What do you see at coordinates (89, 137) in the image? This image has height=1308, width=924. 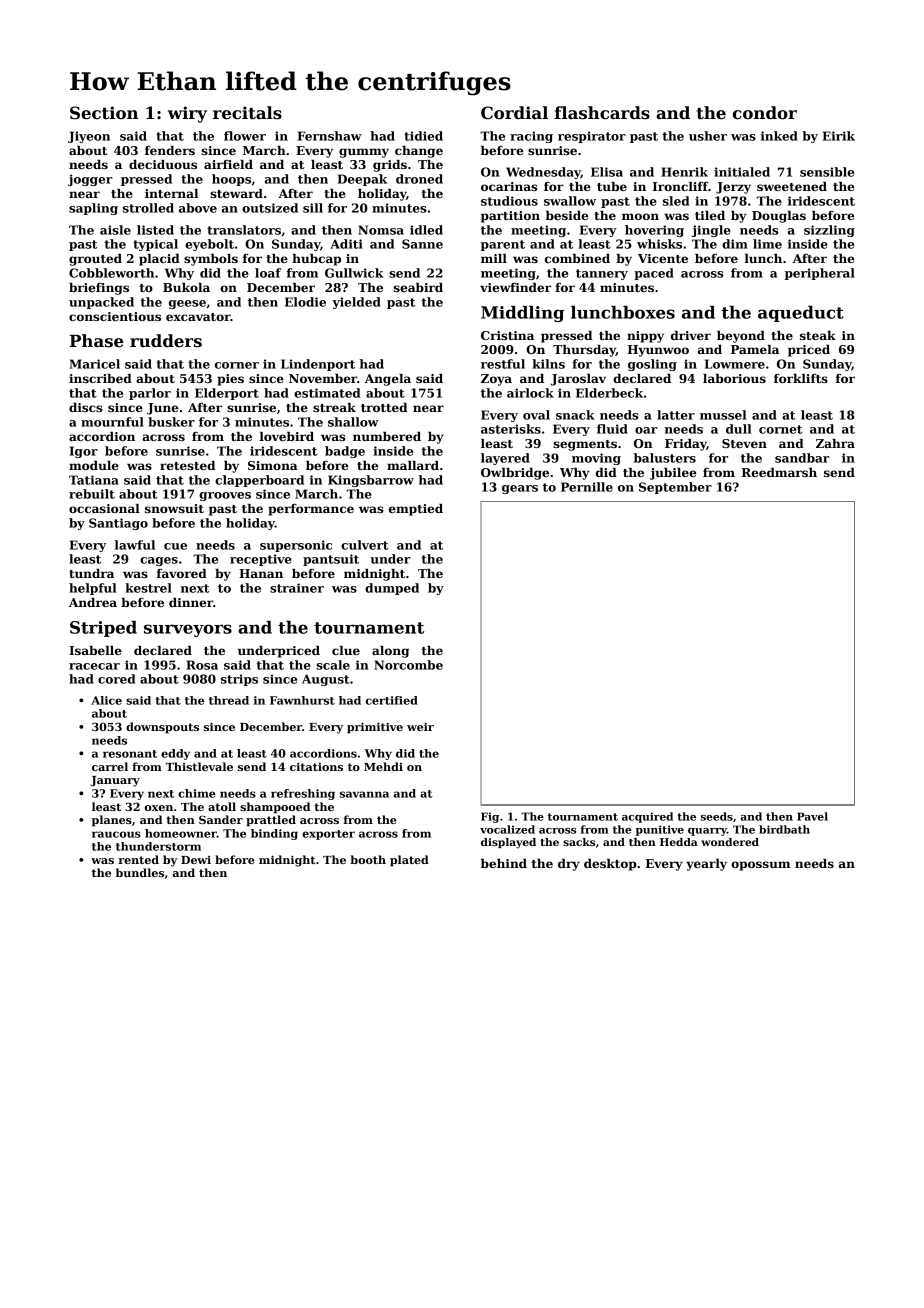 I see `Jiyeon` at bounding box center [89, 137].
